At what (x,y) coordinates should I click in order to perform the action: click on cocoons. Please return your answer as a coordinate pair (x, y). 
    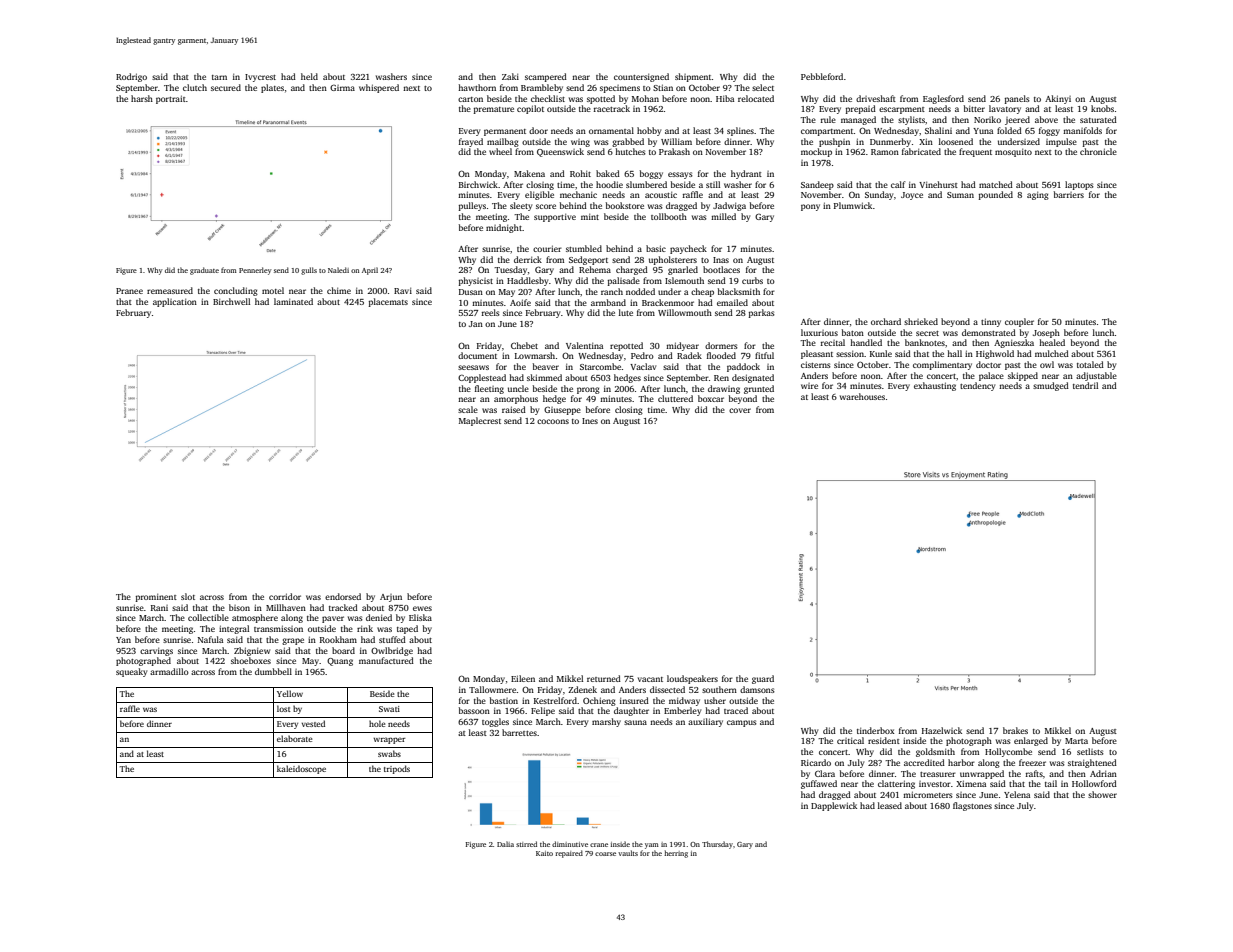
    Looking at the image, I should click on (553, 421).
